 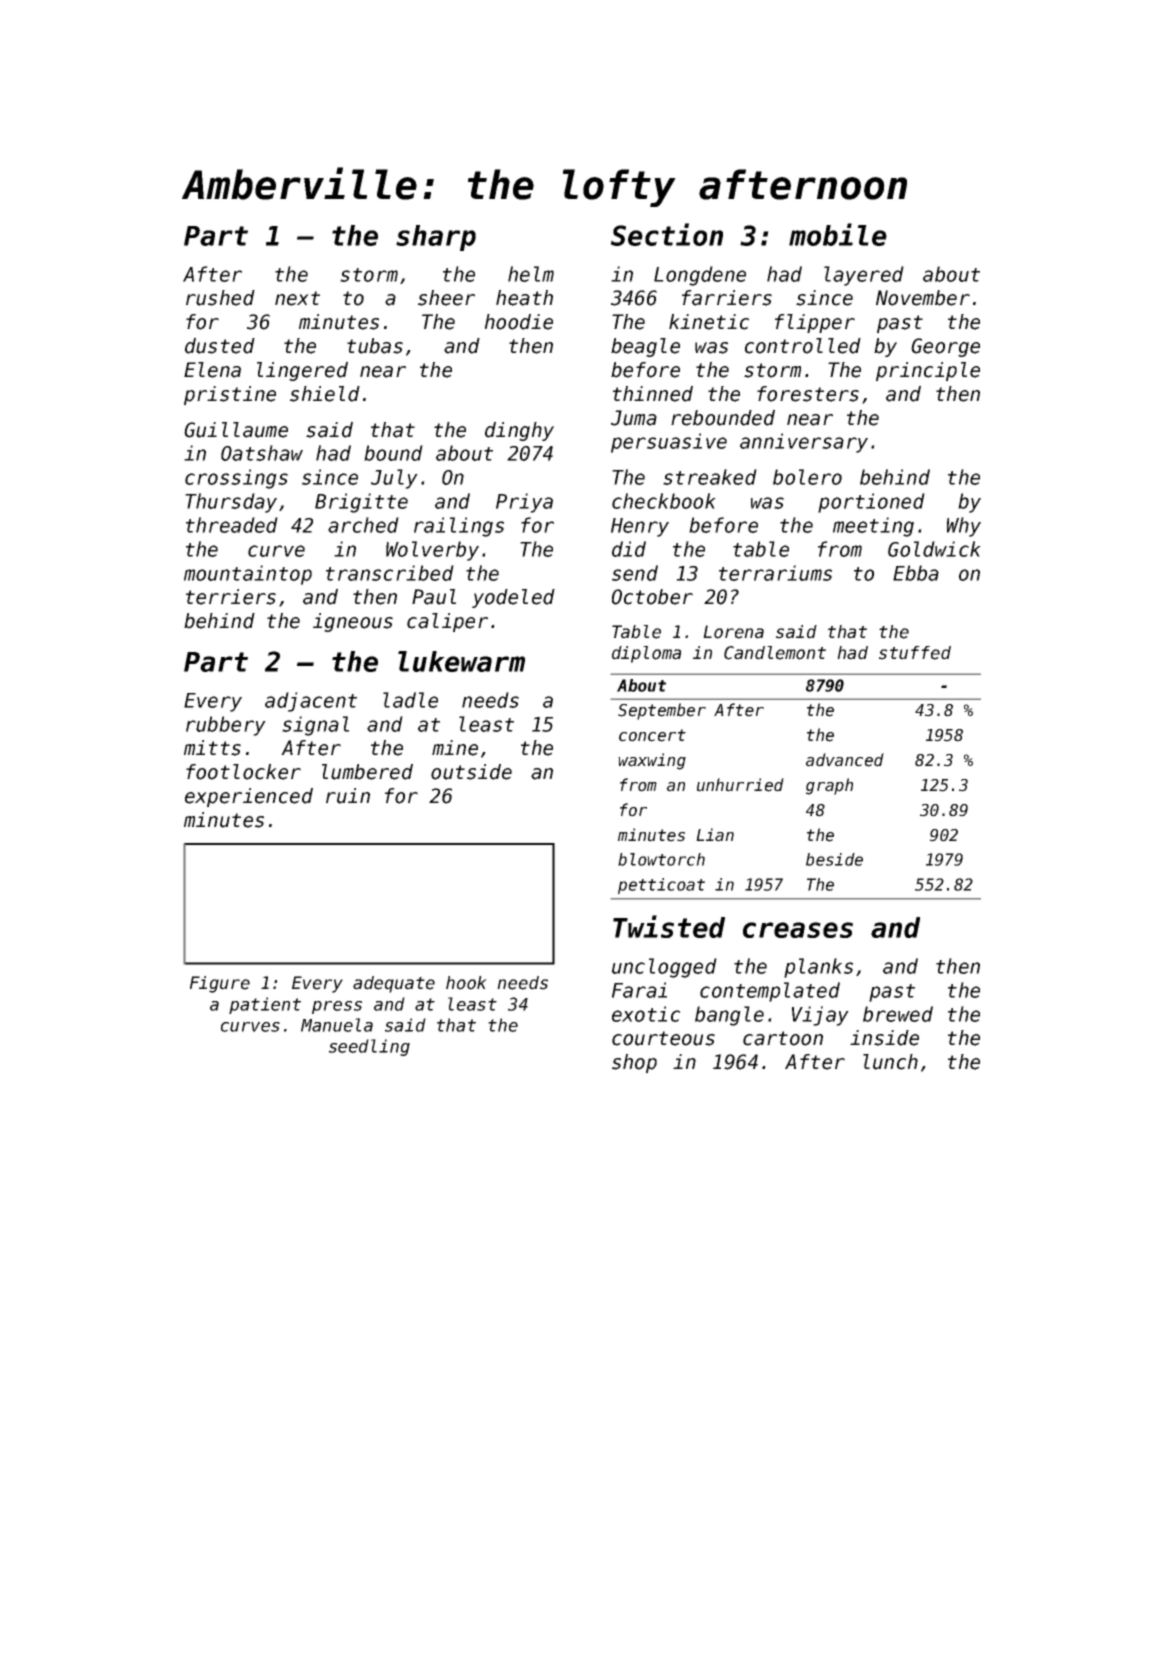 I want to click on brewed, so click(x=898, y=1014).
